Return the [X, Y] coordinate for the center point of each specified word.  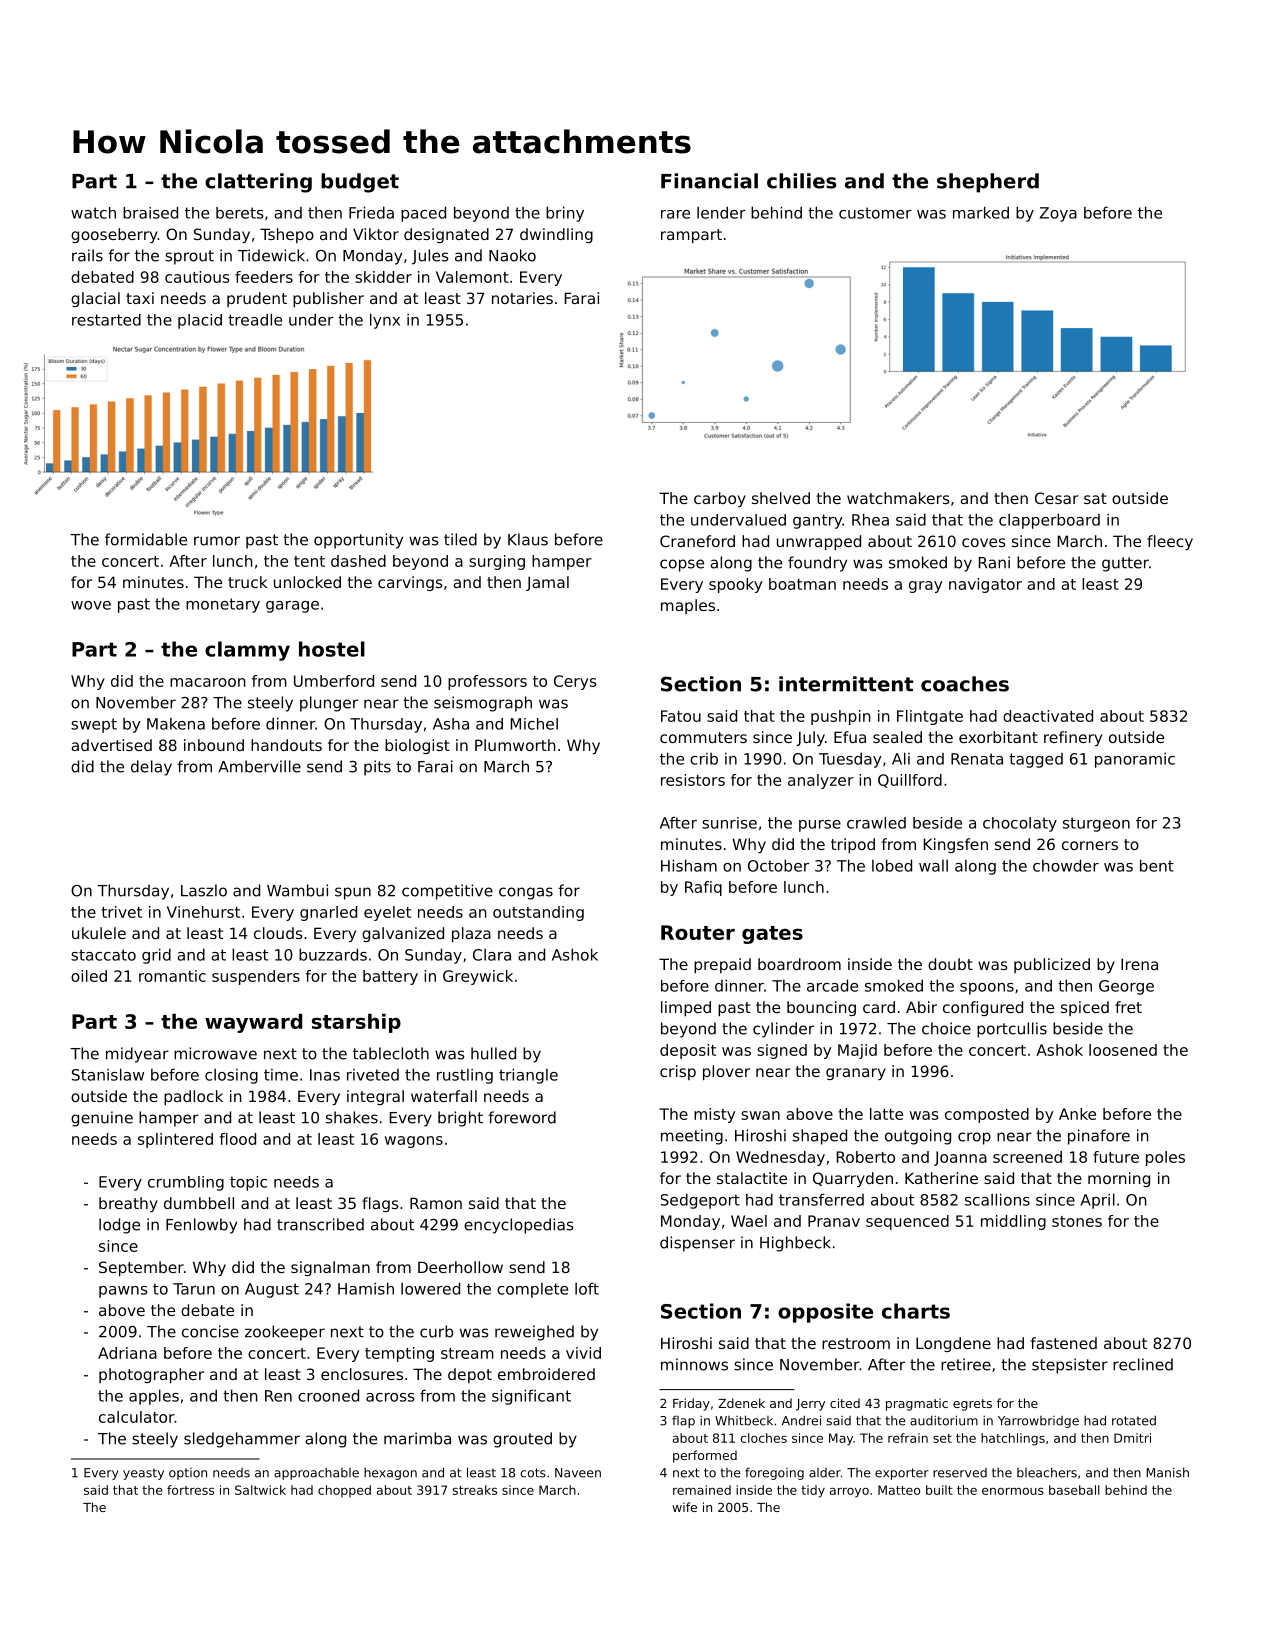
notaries [522, 298]
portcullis [1012, 1030]
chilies [802, 181]
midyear [137, 1055]
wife [684, 1507]
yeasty [143, 1474]
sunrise [729, 823]
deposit [688, 1051]
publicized [1052, 965]
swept [94, 725]
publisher [328, 299]
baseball [1074, 1490]
